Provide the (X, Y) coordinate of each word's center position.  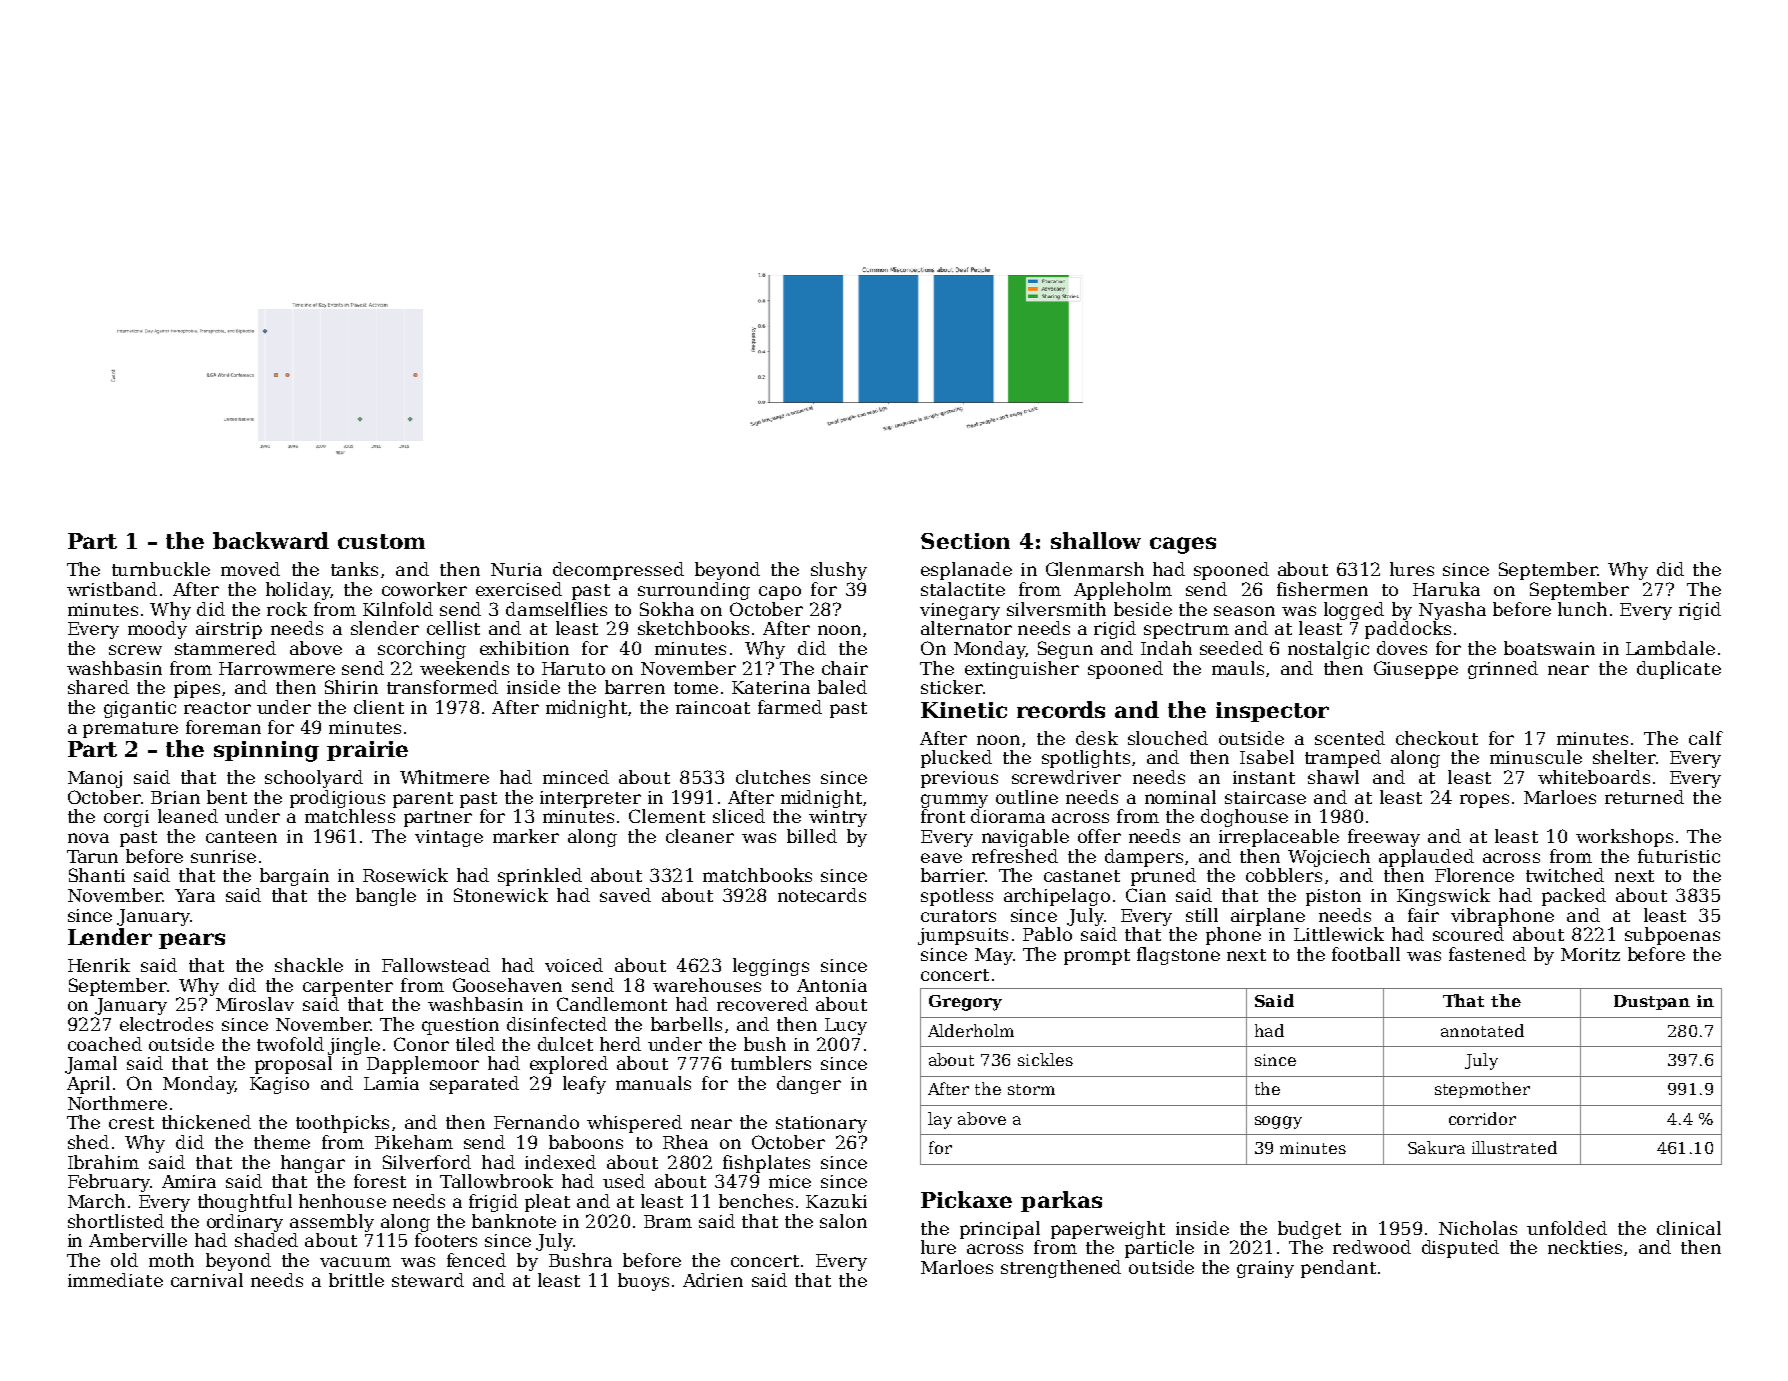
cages (1183, 545)
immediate (115, 1280)
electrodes (166, 1024)
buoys (643, 1282)
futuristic (1679, 856)
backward (271, 540)
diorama (1008, 816)
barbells (686, 1024)
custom (381, 541)
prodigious (337, 799)
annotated (1482, 1030)
